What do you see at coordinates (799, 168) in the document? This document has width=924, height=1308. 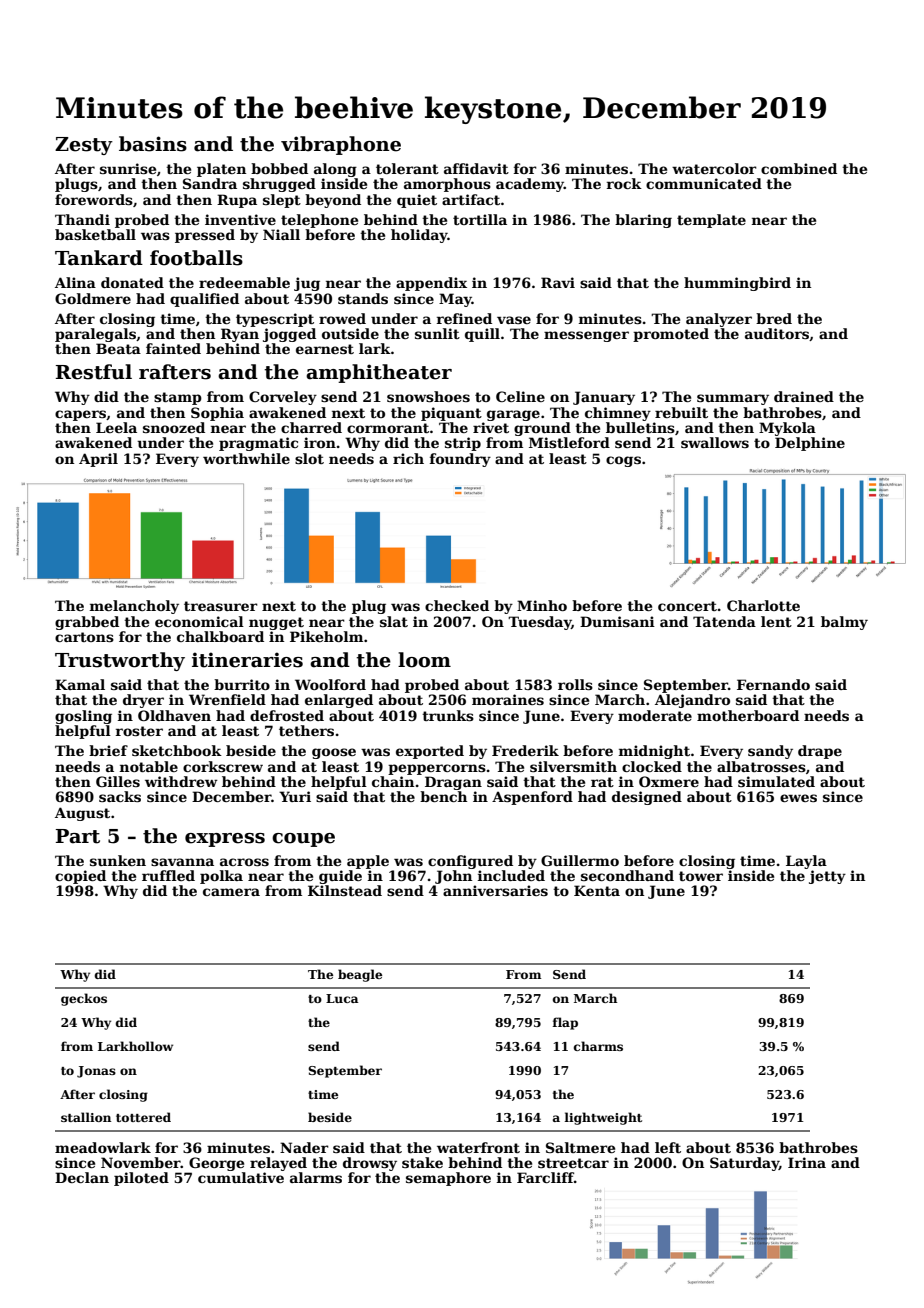 I see `combined` at bounding box center [799, 168].
